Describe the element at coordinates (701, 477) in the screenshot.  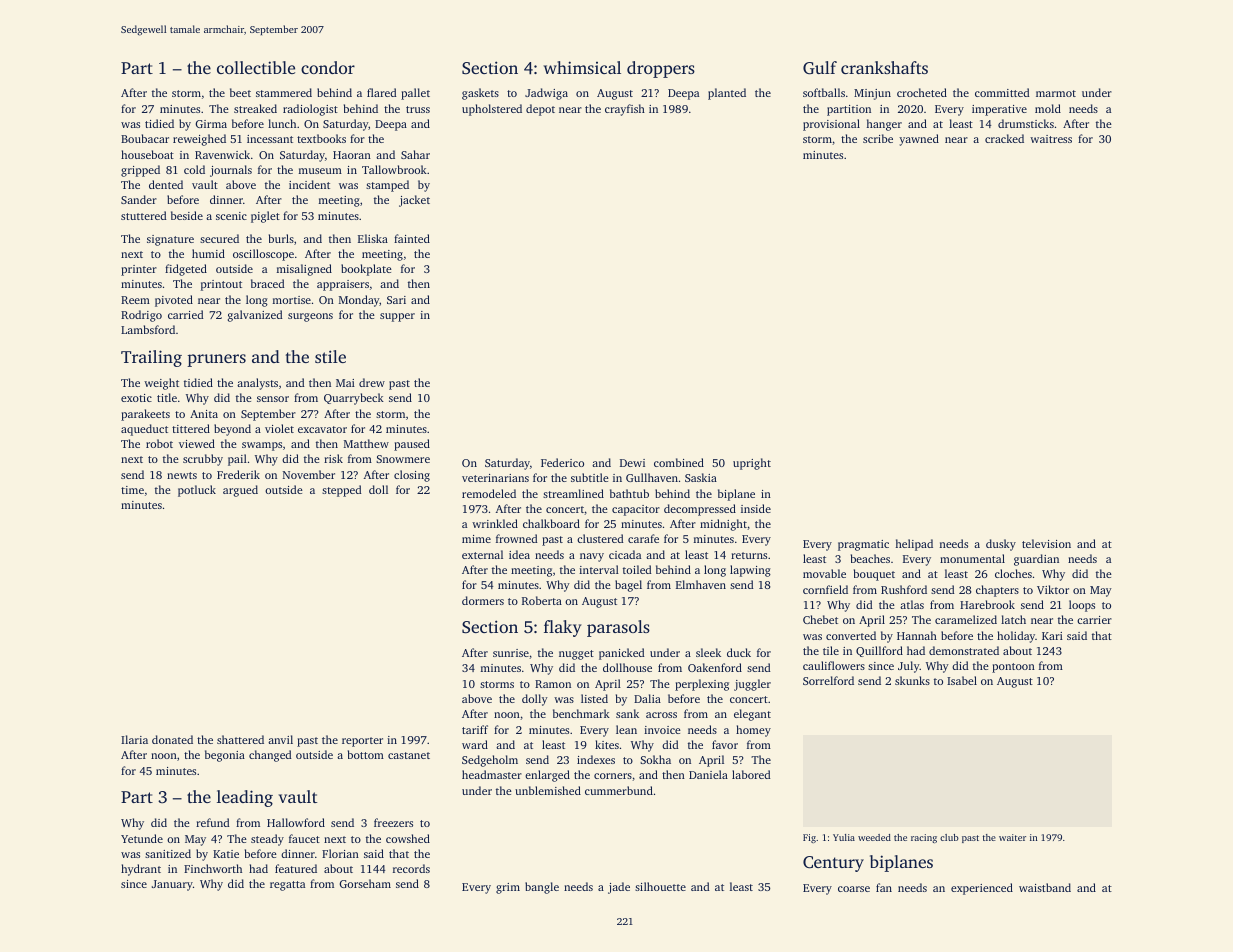
I see `Saskia` at that location.
